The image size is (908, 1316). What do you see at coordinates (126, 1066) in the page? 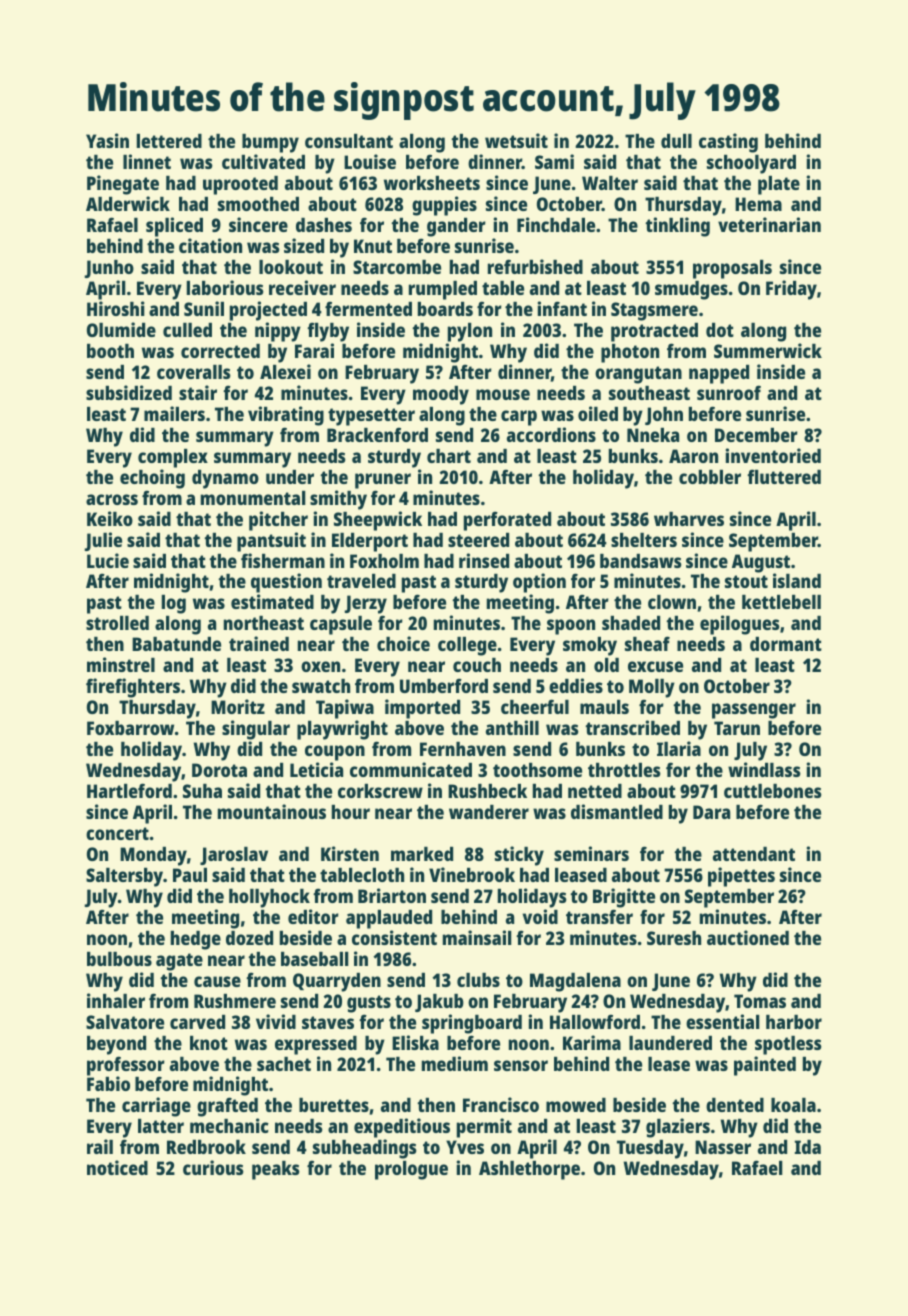
I see `professor` at bounding box center [126, 1066].
